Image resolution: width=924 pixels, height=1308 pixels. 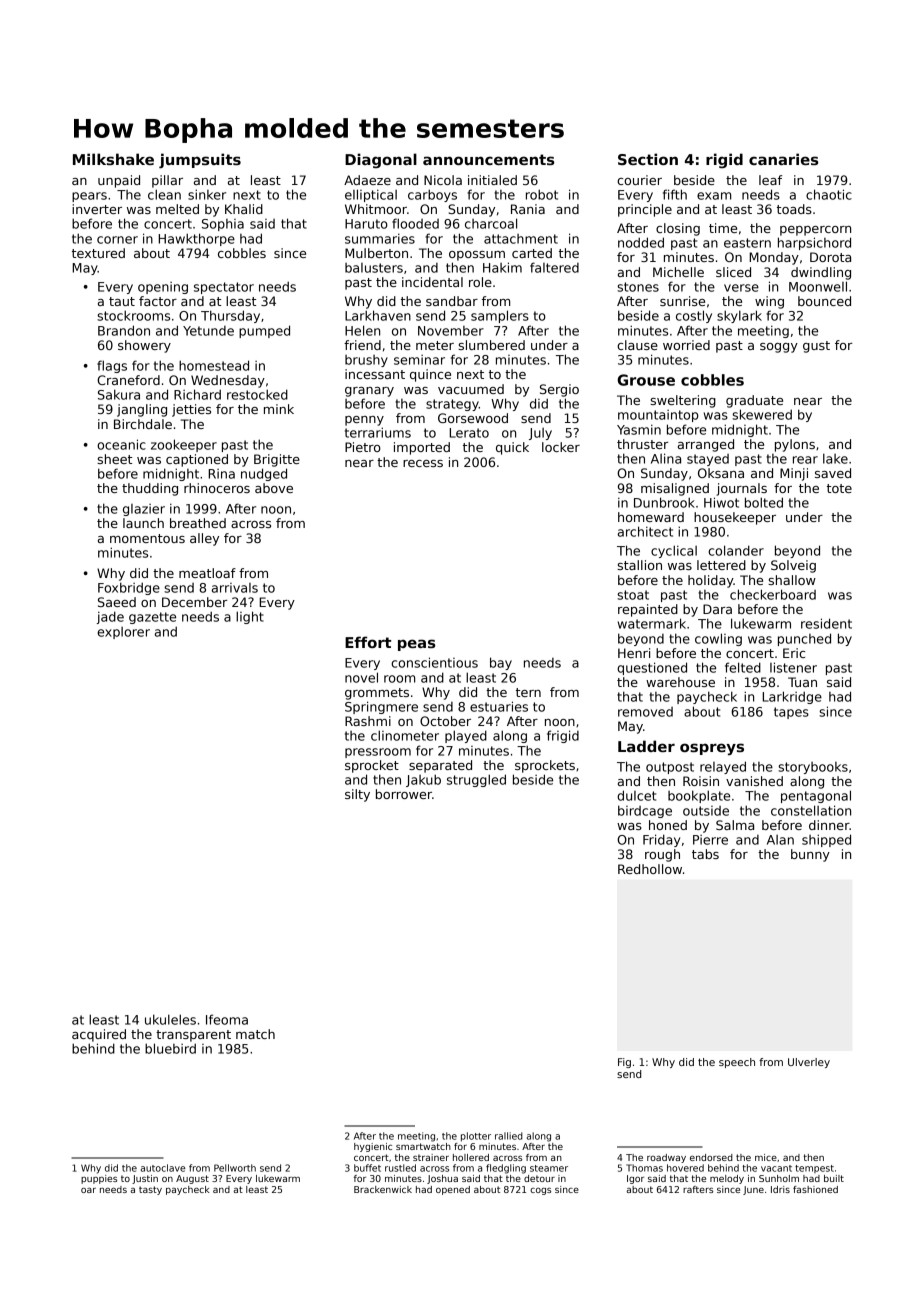 I want to click on bay, so click(x=501, y=663).
